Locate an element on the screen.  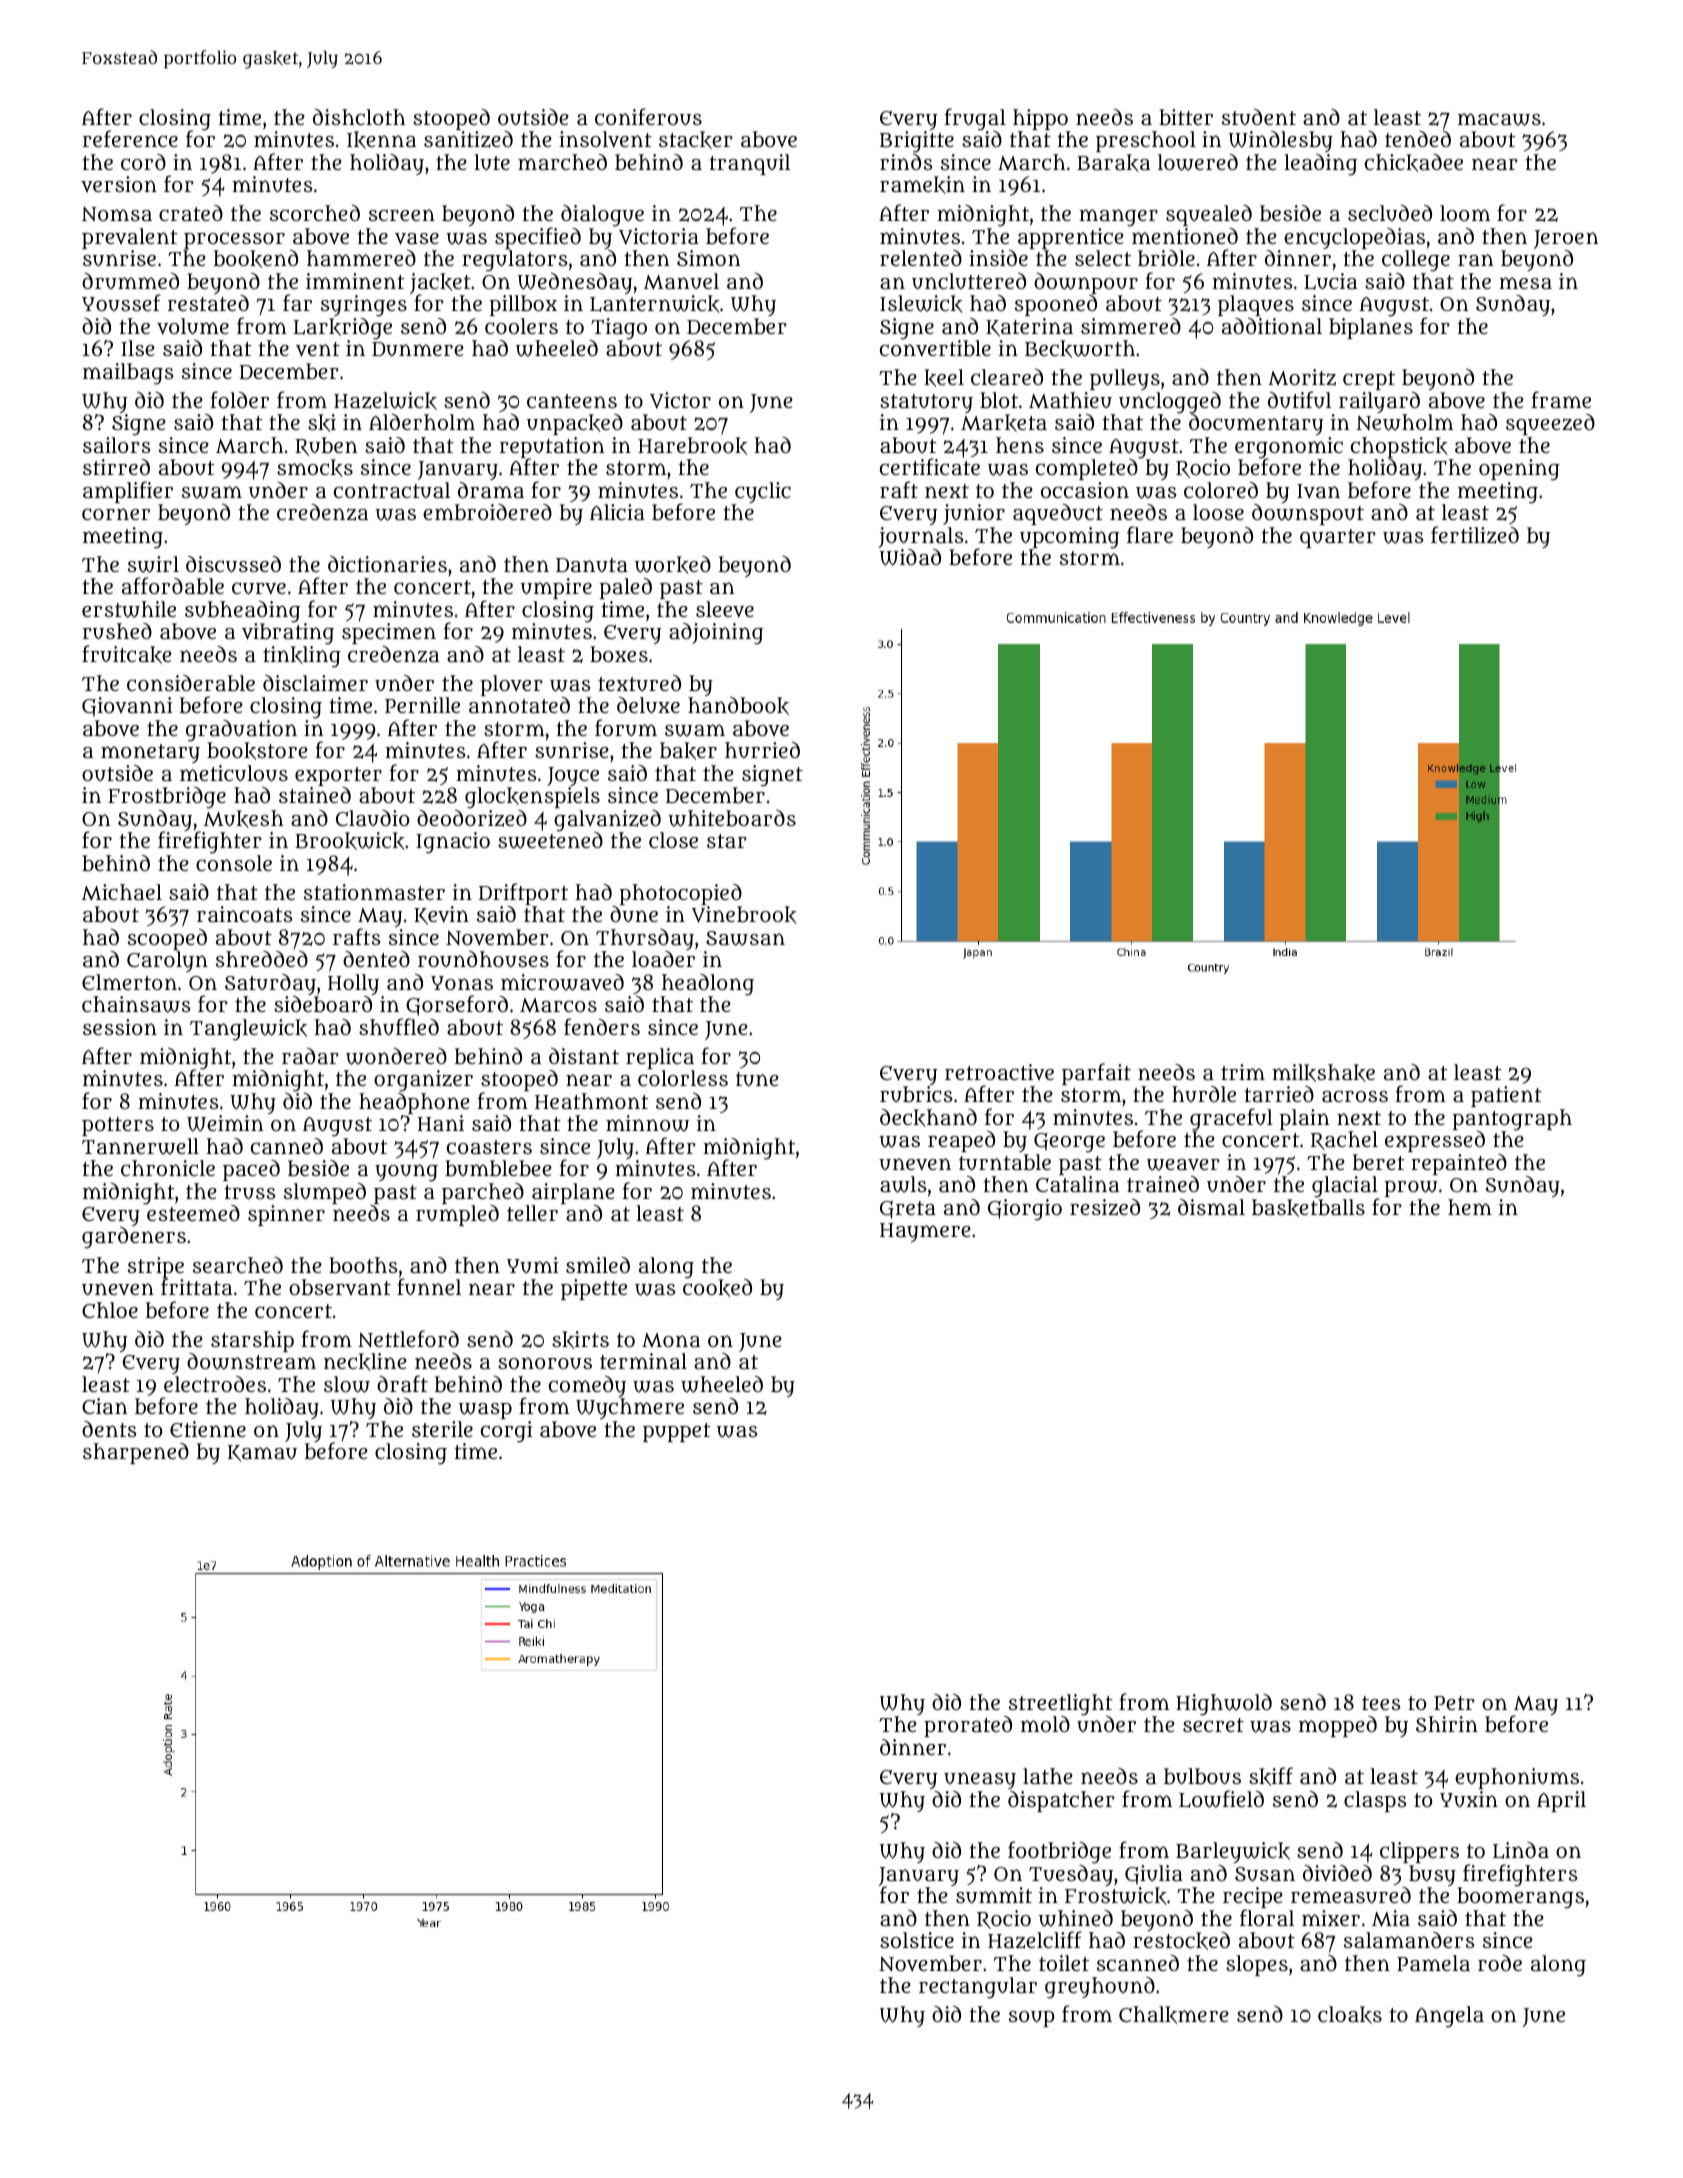
Islewick is located at coordinates (921, 304).
